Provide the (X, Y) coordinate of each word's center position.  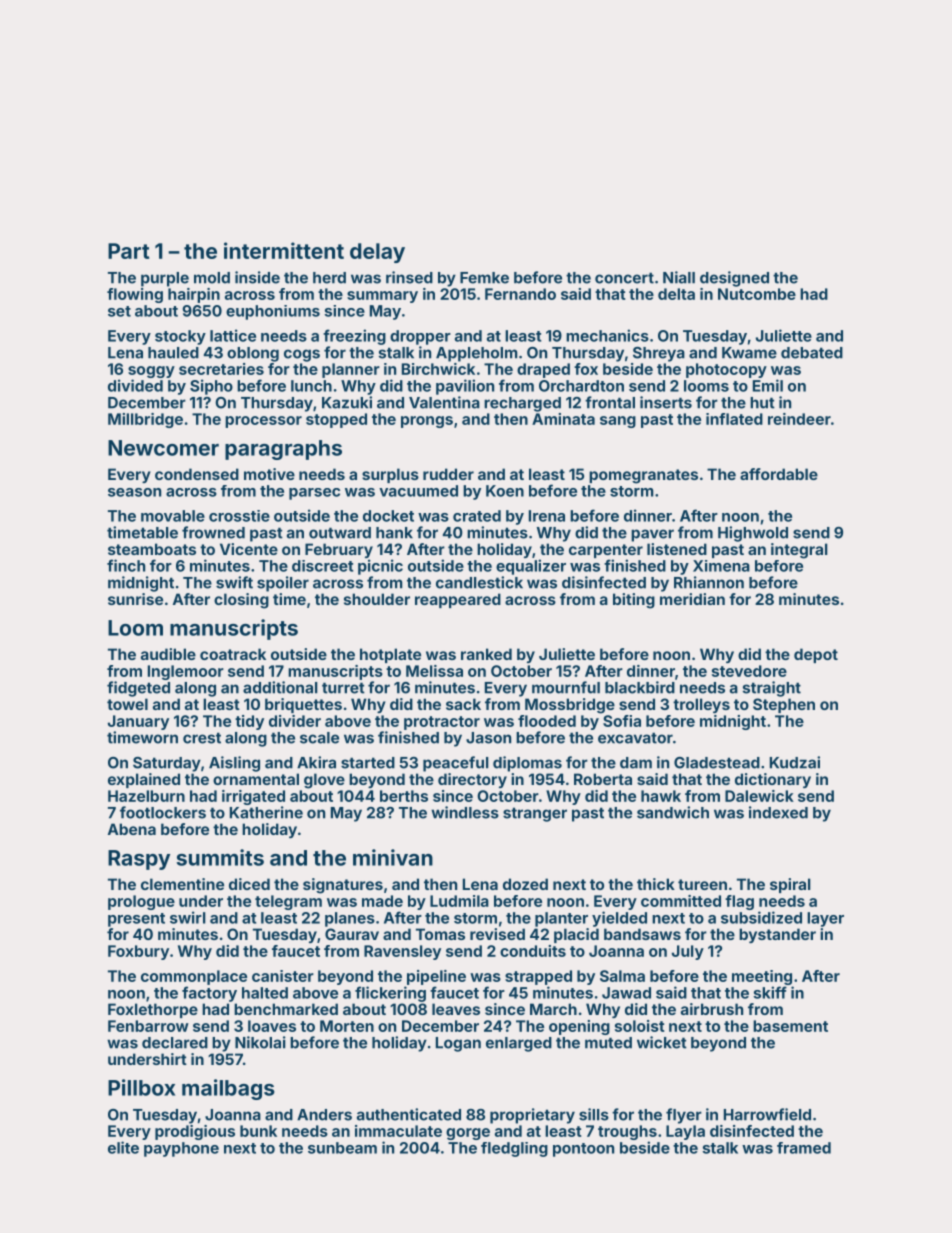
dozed (525, 884)
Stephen (784, 705)
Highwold (753, 534)
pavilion (465, 387)
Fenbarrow (148, 1026)
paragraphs (283, 450)
